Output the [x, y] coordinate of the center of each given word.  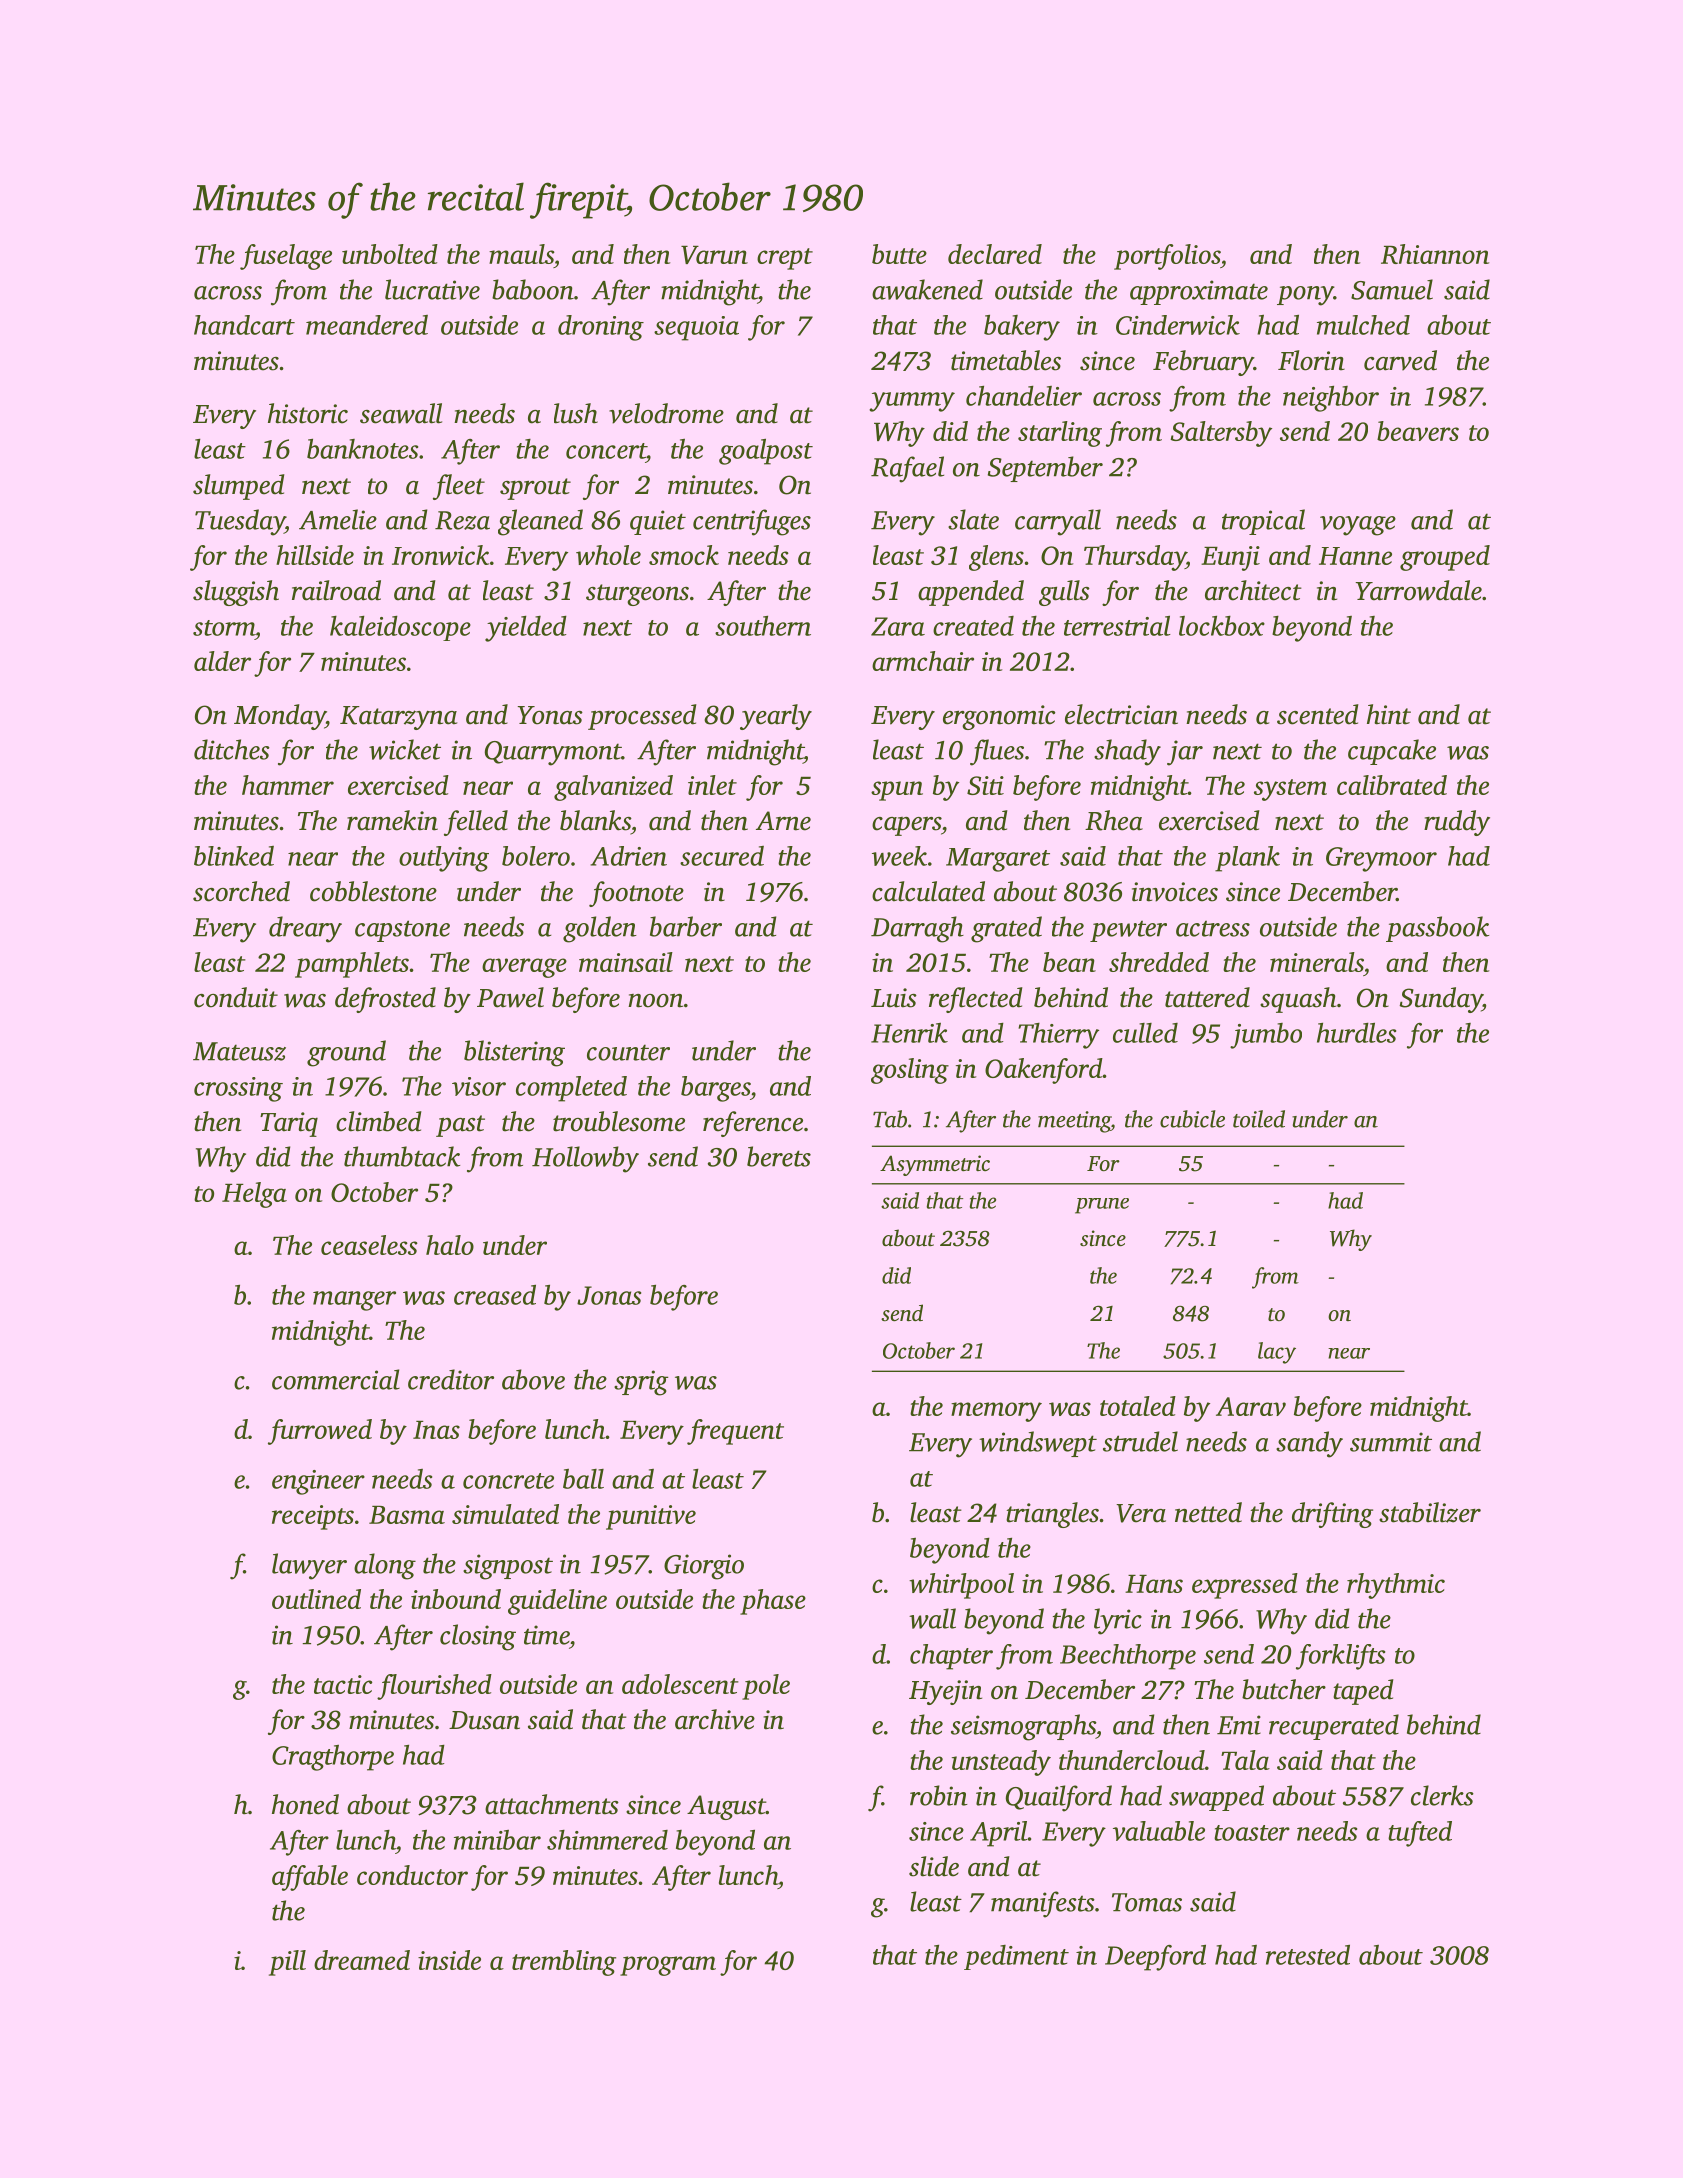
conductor [412, 1875]
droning [601, 328]
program [668, 1966]
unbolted [390, 254]
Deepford [1155, 1958]
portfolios [1167, 257]
